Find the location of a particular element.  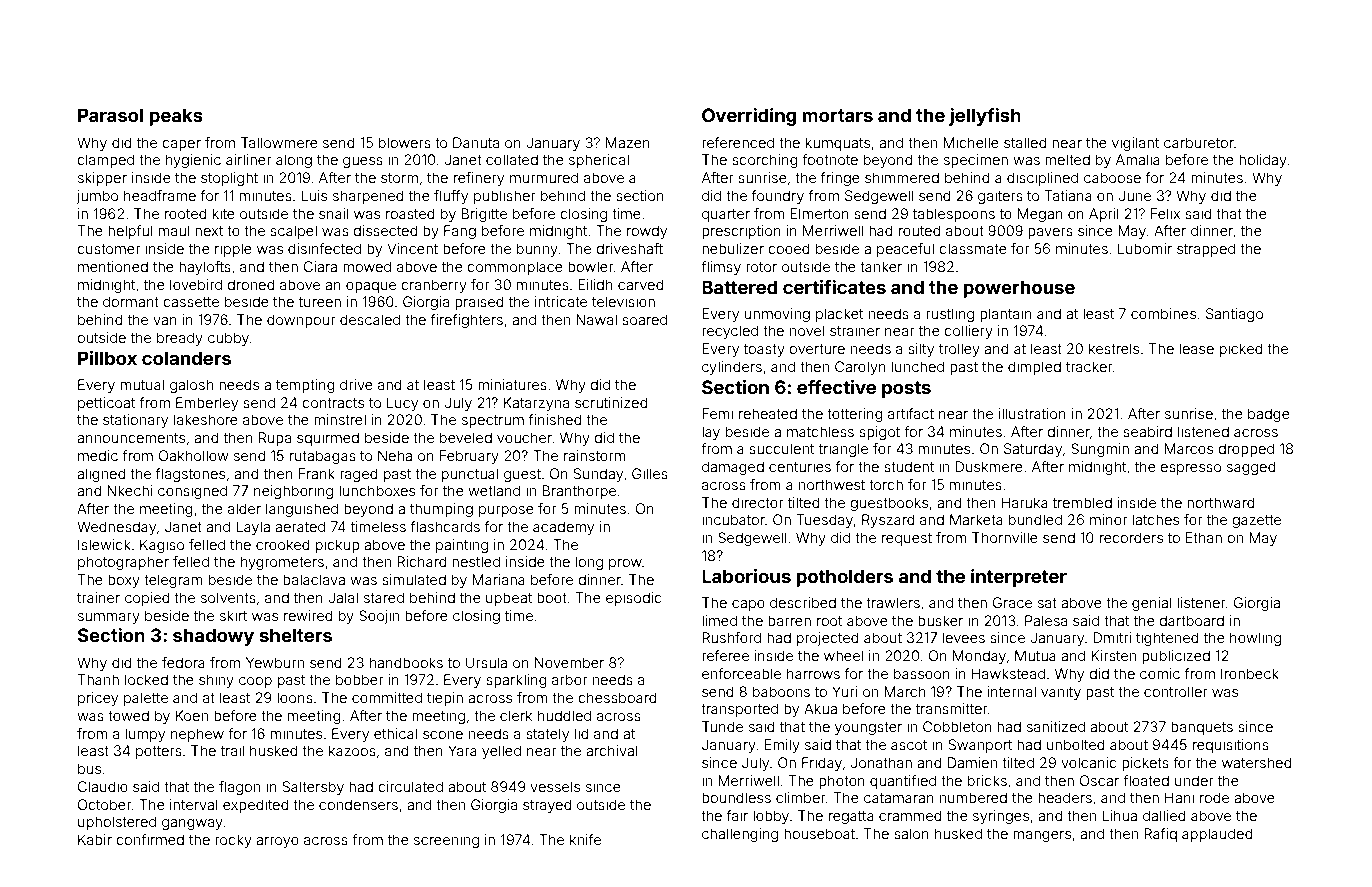

Thanh is located at coordinates (98, 679).
